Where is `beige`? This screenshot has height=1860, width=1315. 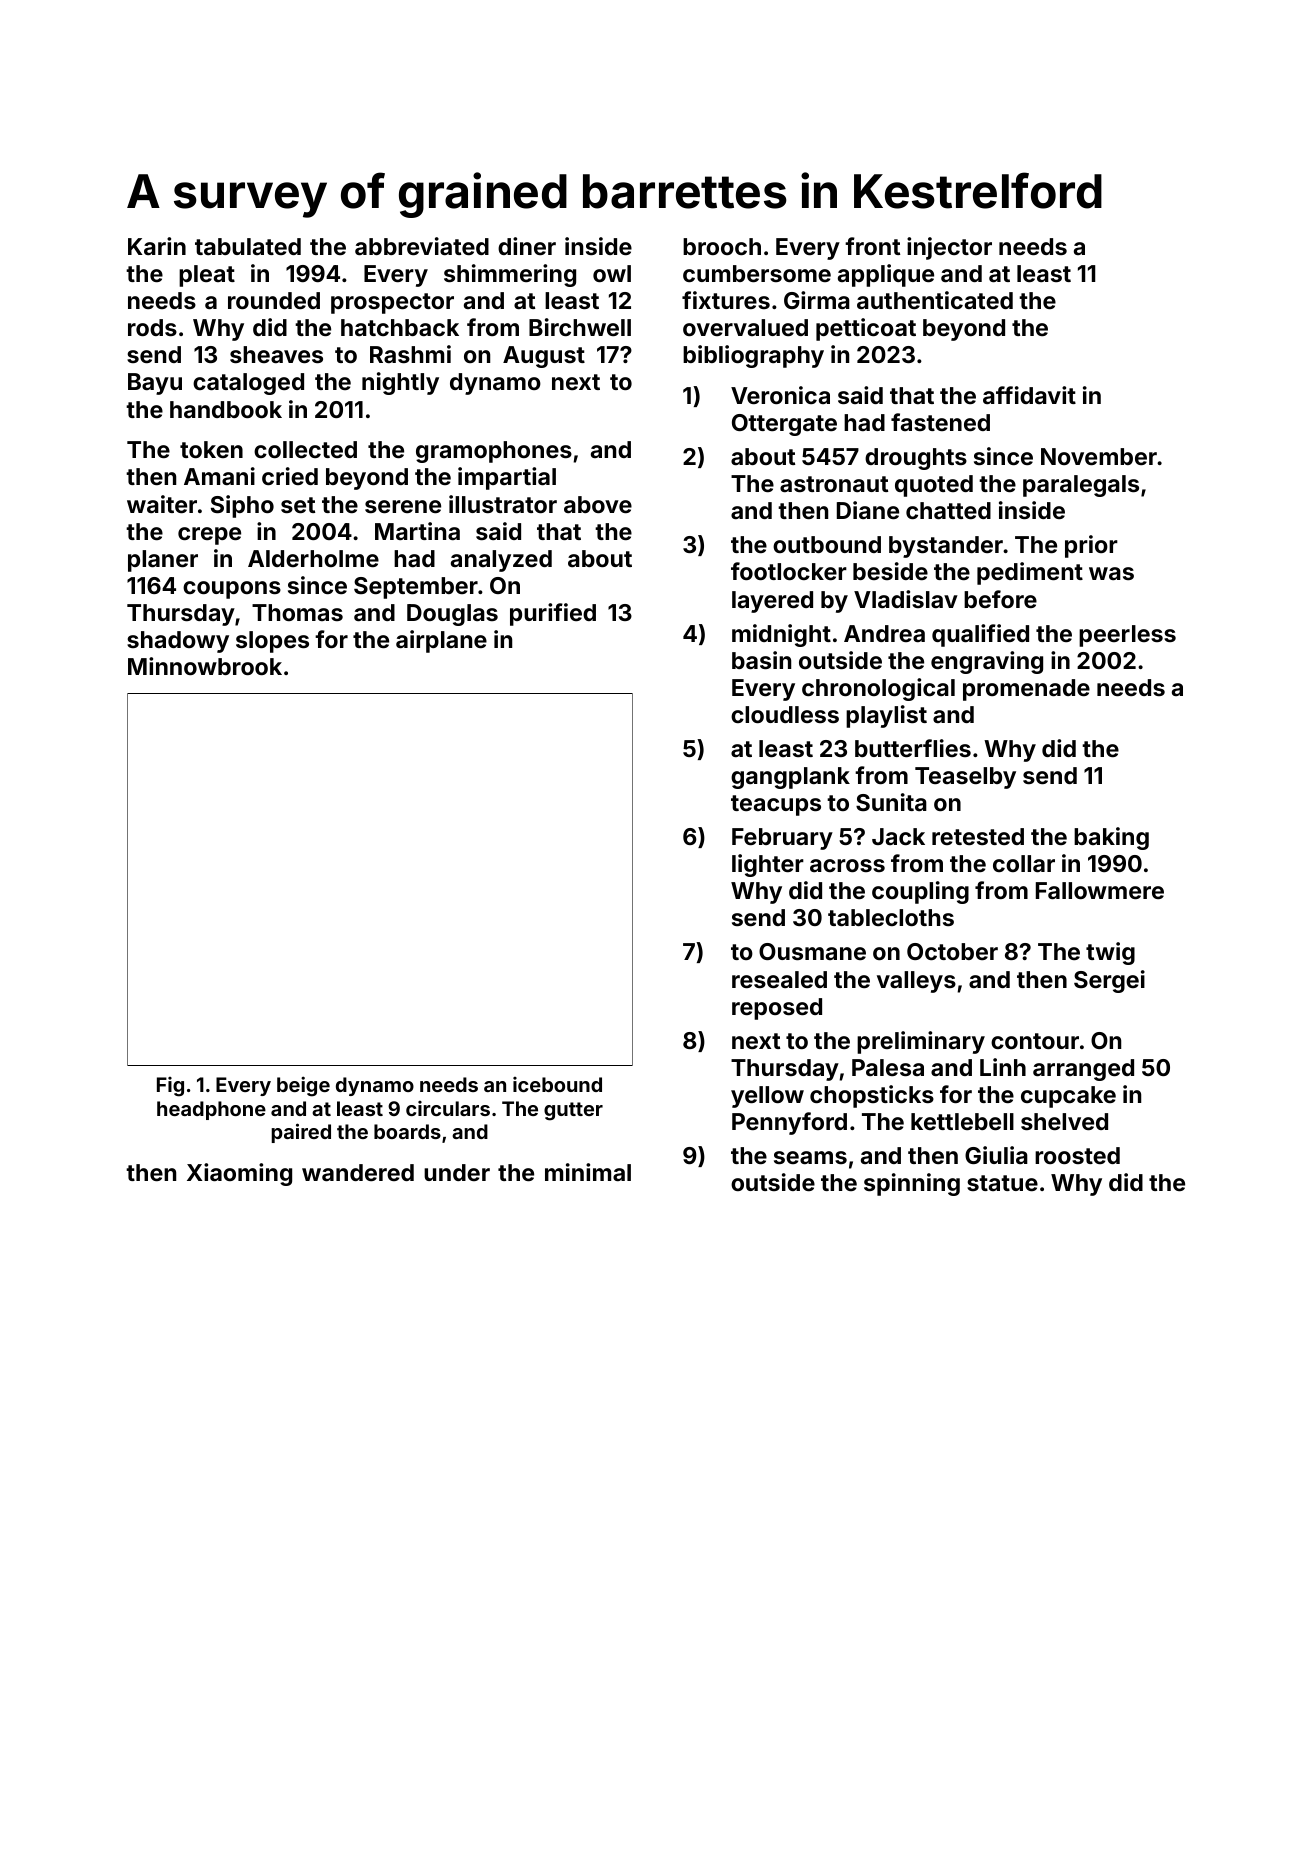 beige is located at coordinates (303, 1086).
